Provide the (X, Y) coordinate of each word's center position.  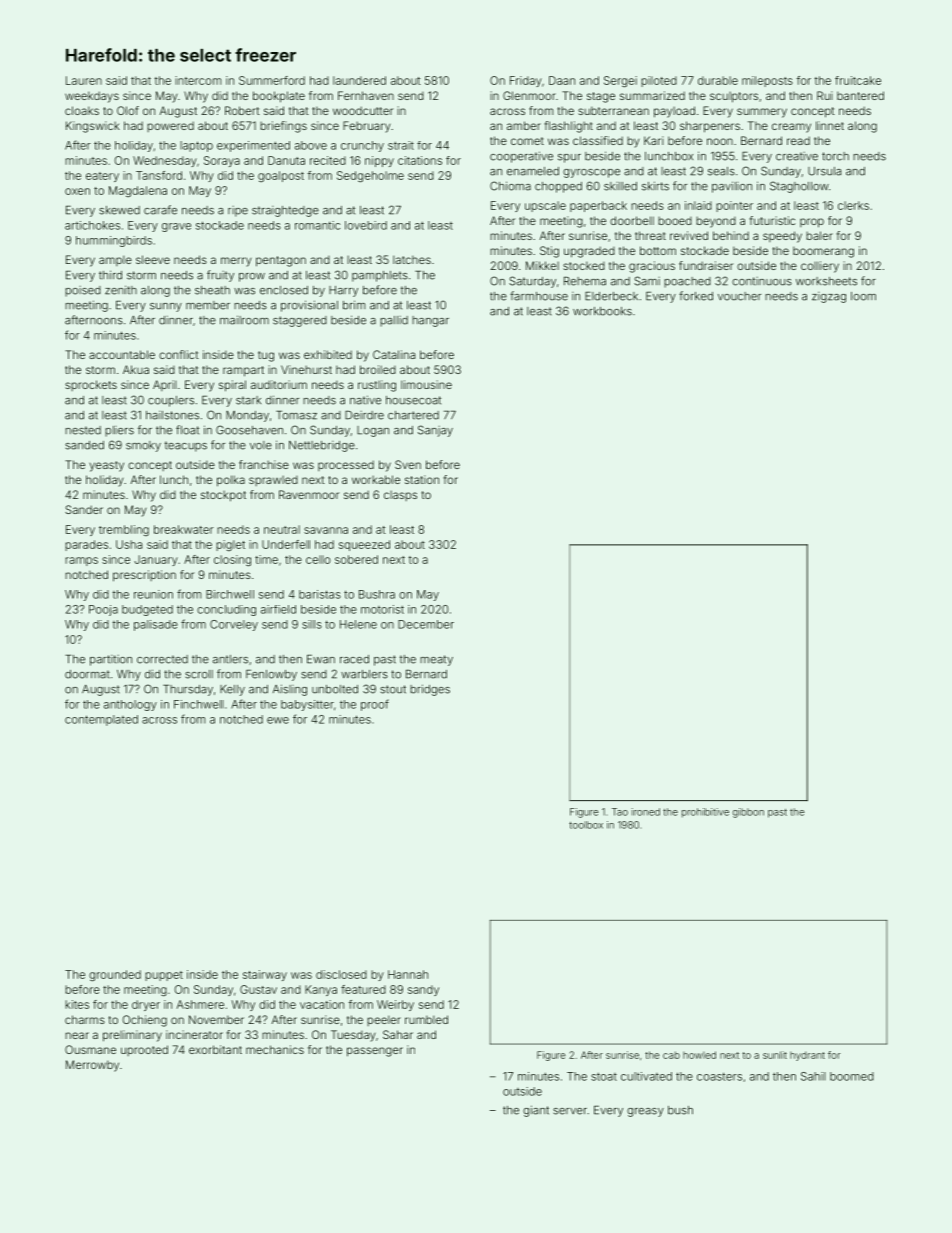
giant (536, 1111)
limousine (426, 384)
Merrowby (92, 1066)
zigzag (829, 297)
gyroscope (591, 173)
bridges (430, 690)
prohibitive (705, 813)
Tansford (159, 175)
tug (266, 356)
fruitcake (858, 80)
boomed (852, 1076)
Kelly (232, 690)
